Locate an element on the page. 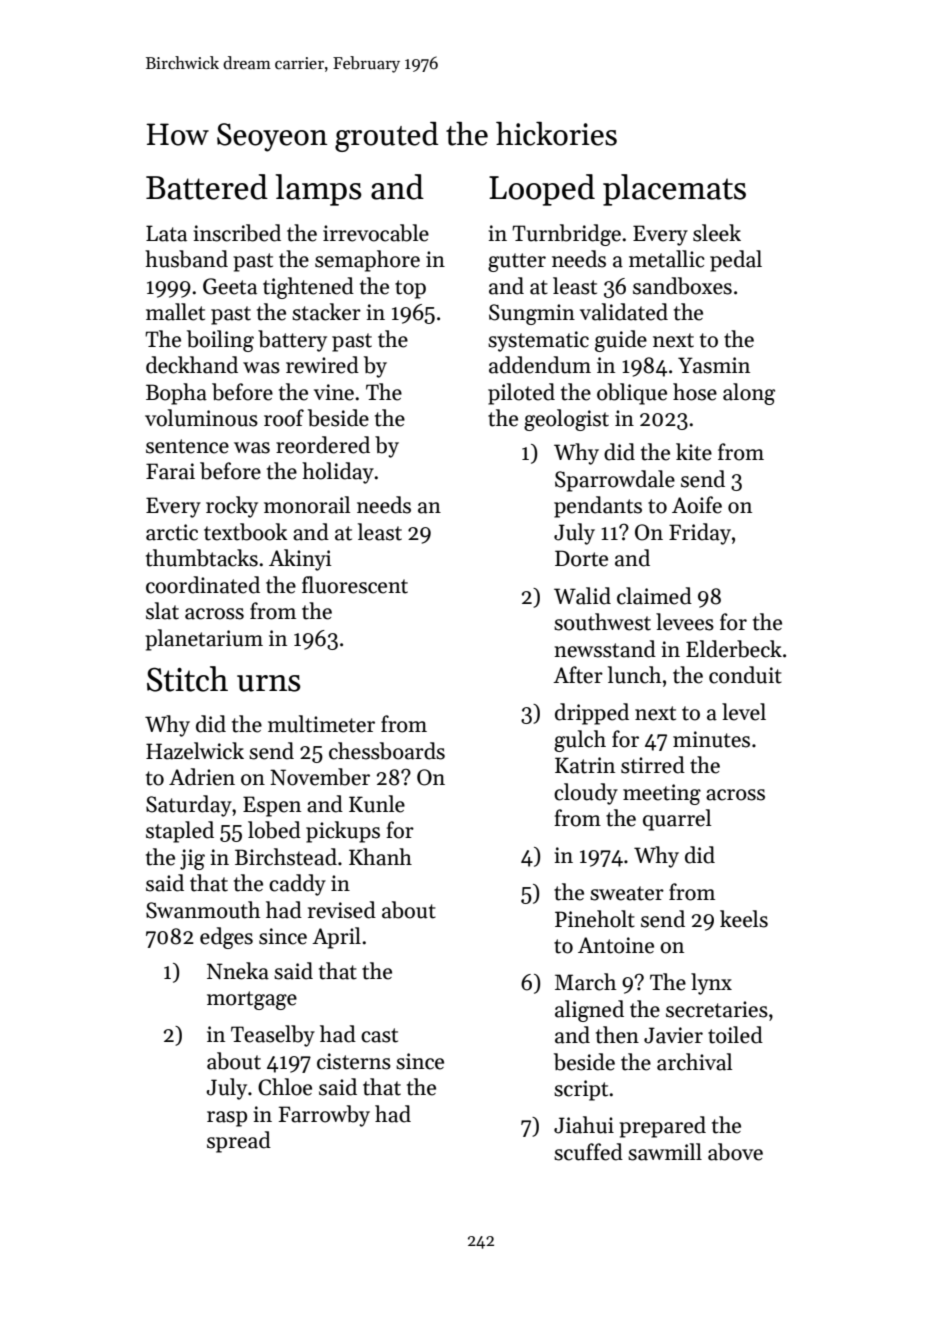 This document has width=934, height=1326. newsstand is located at coordinates (605, 649).
